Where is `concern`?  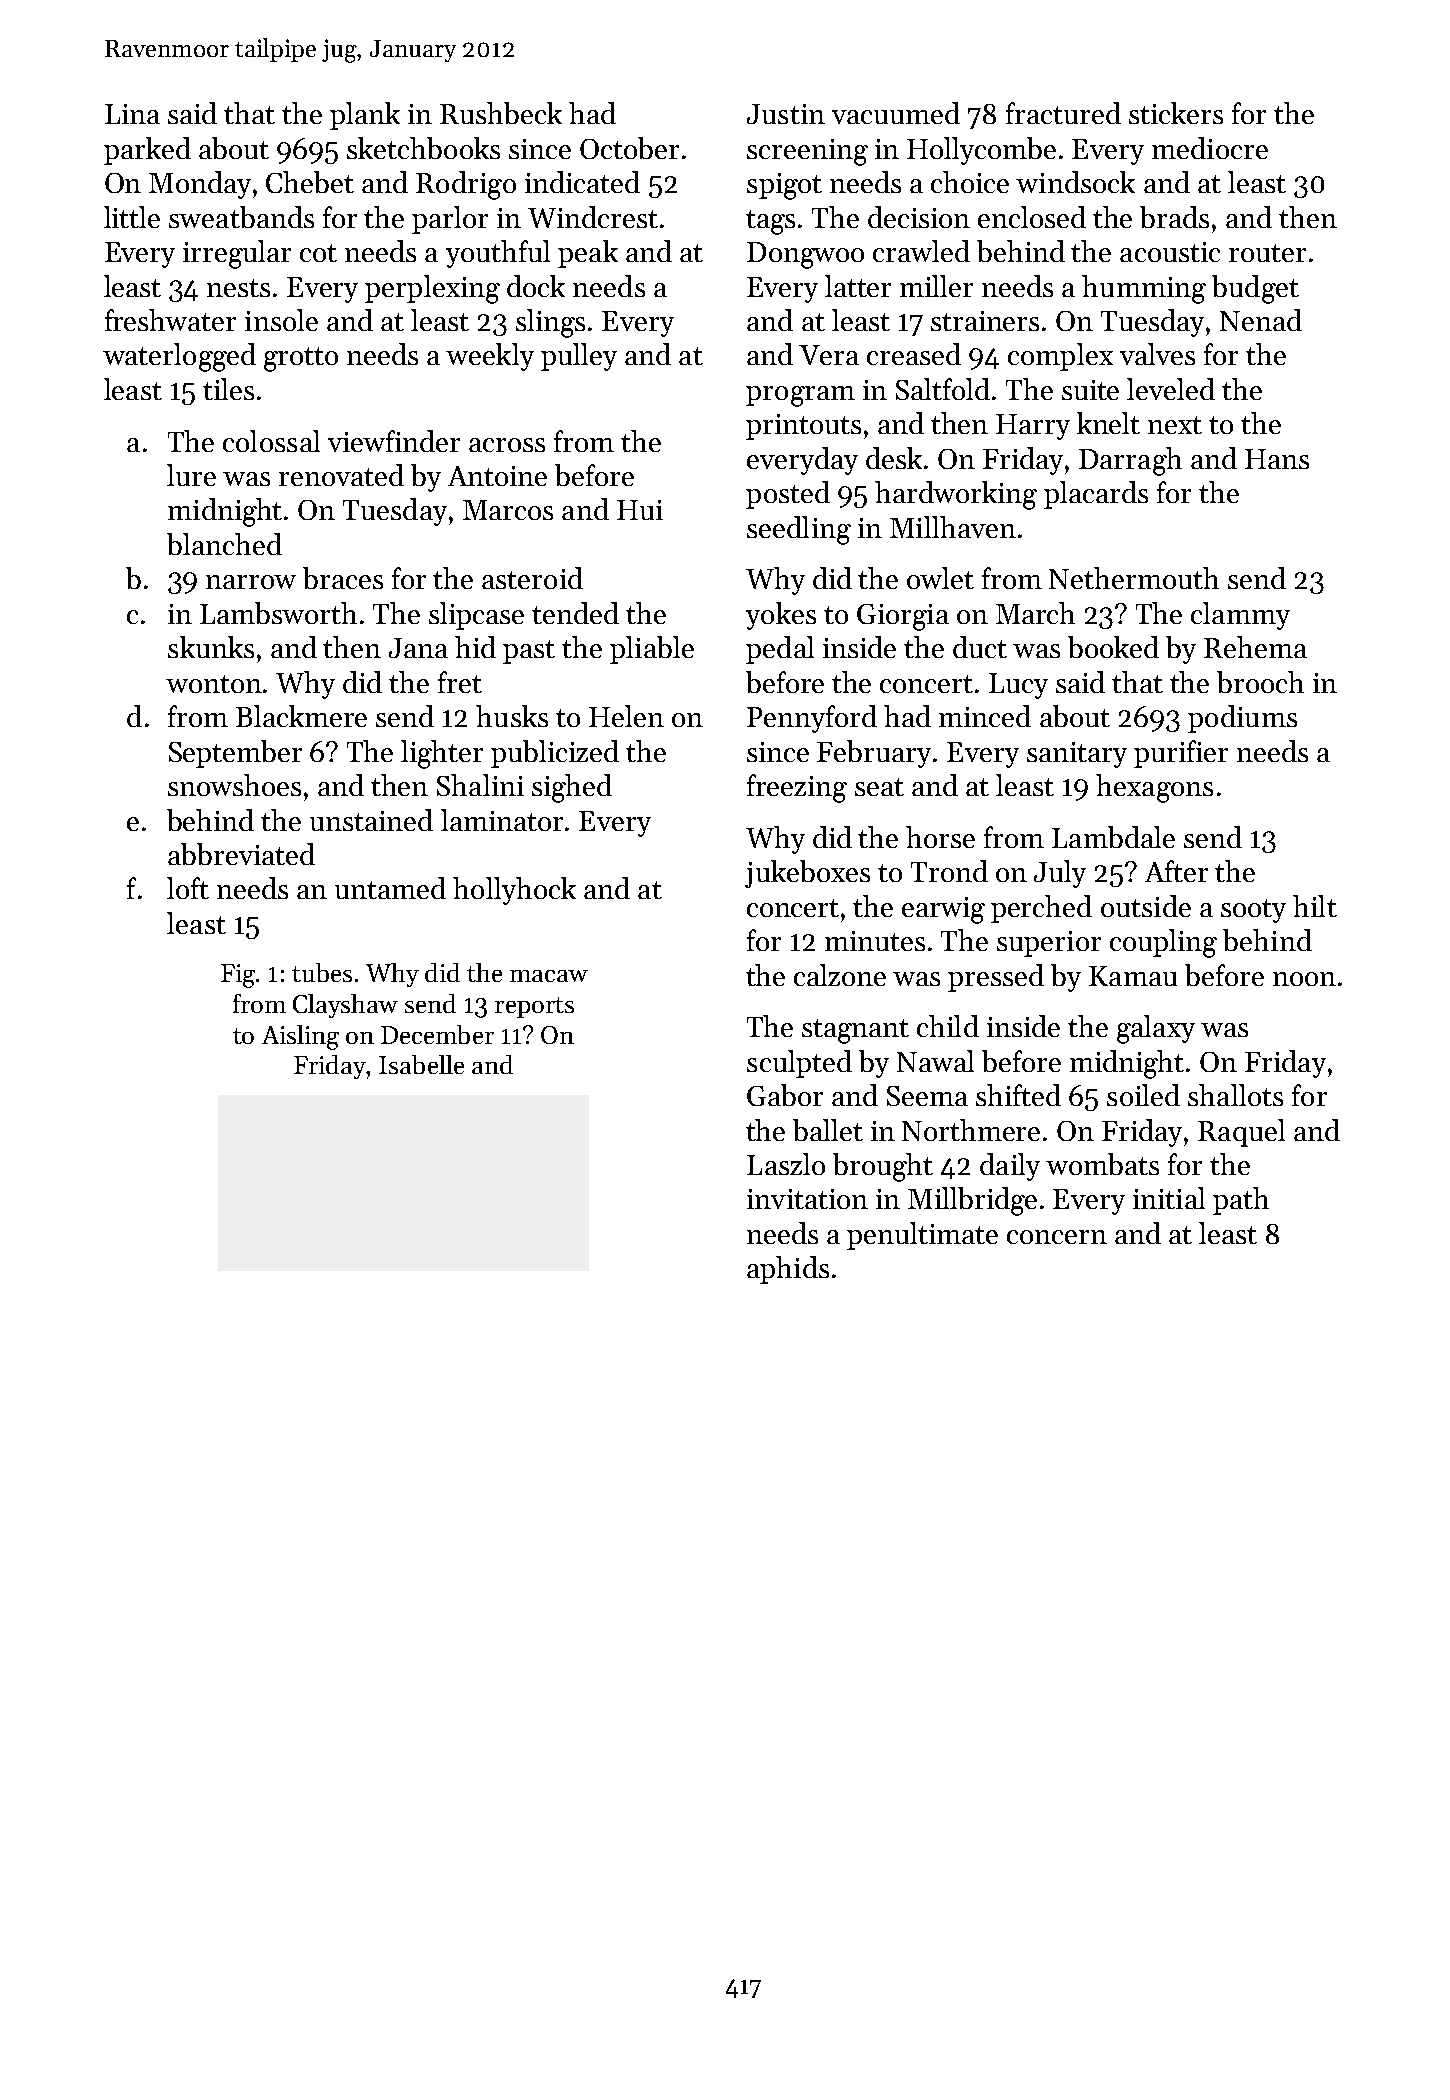 concern is located at coordinates (1057, 1237).
